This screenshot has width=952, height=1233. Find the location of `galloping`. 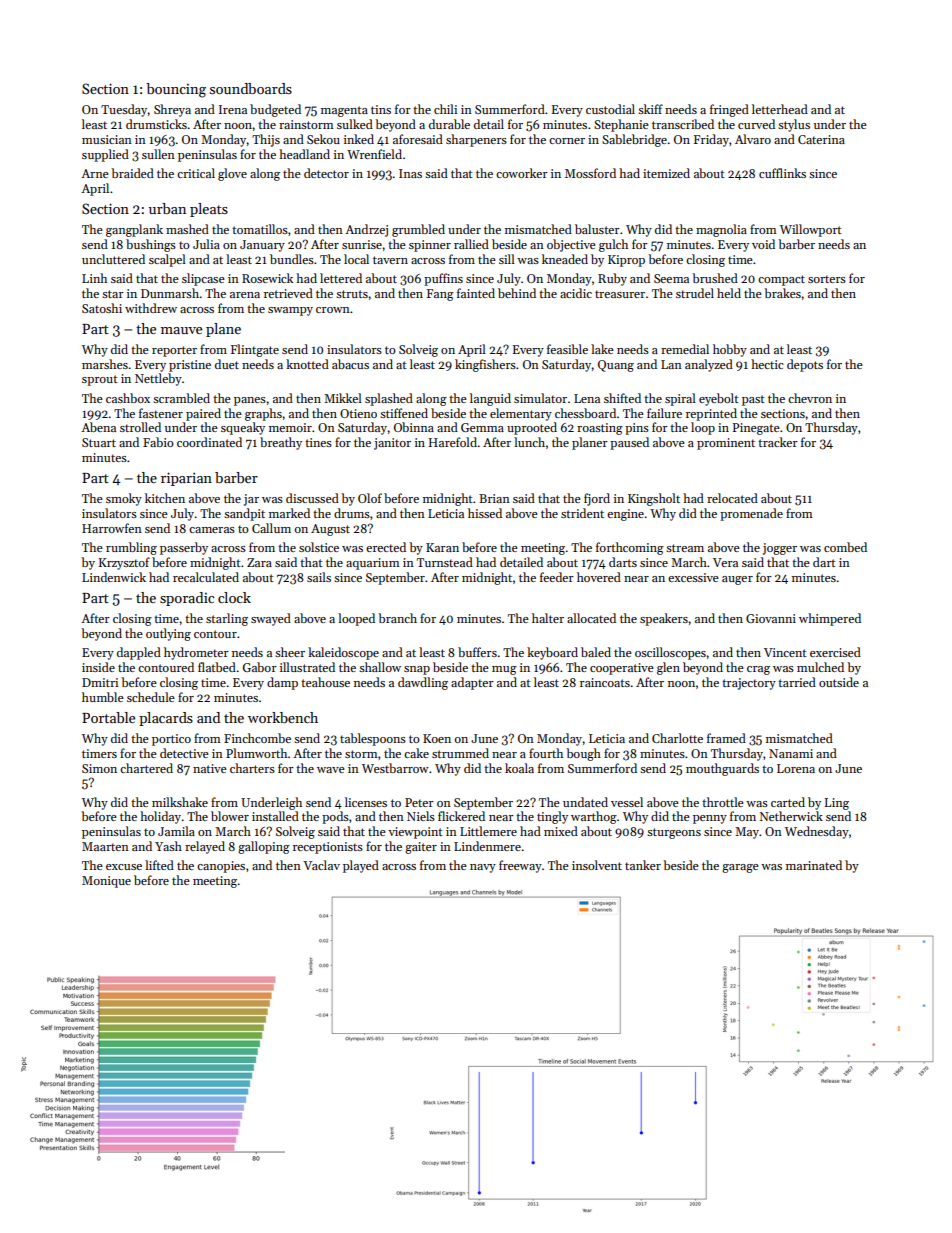

galloping is located at coordinates (264, 847).
